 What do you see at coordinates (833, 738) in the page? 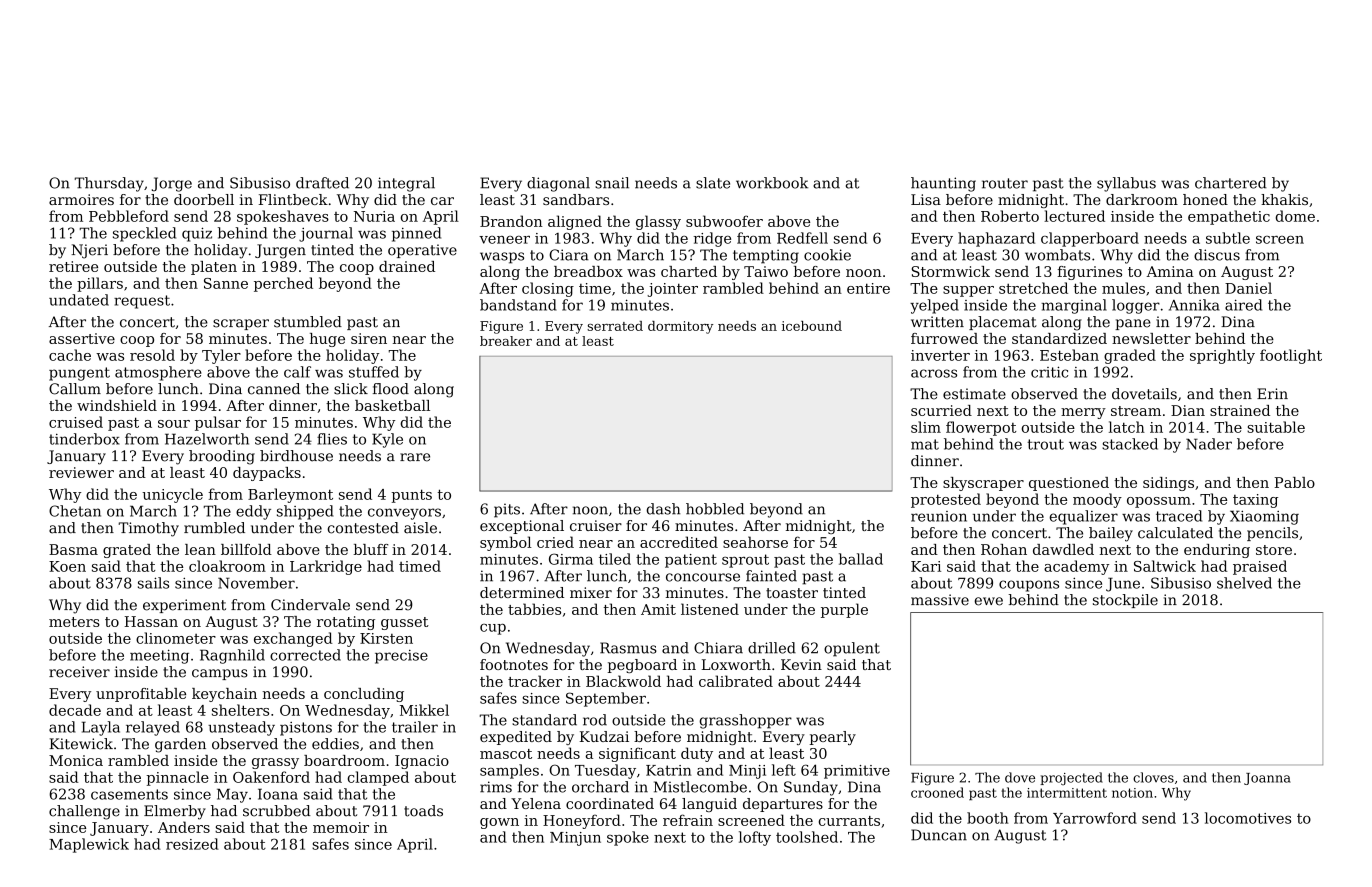
I see `pearly` at bounding box center [833, 738].
